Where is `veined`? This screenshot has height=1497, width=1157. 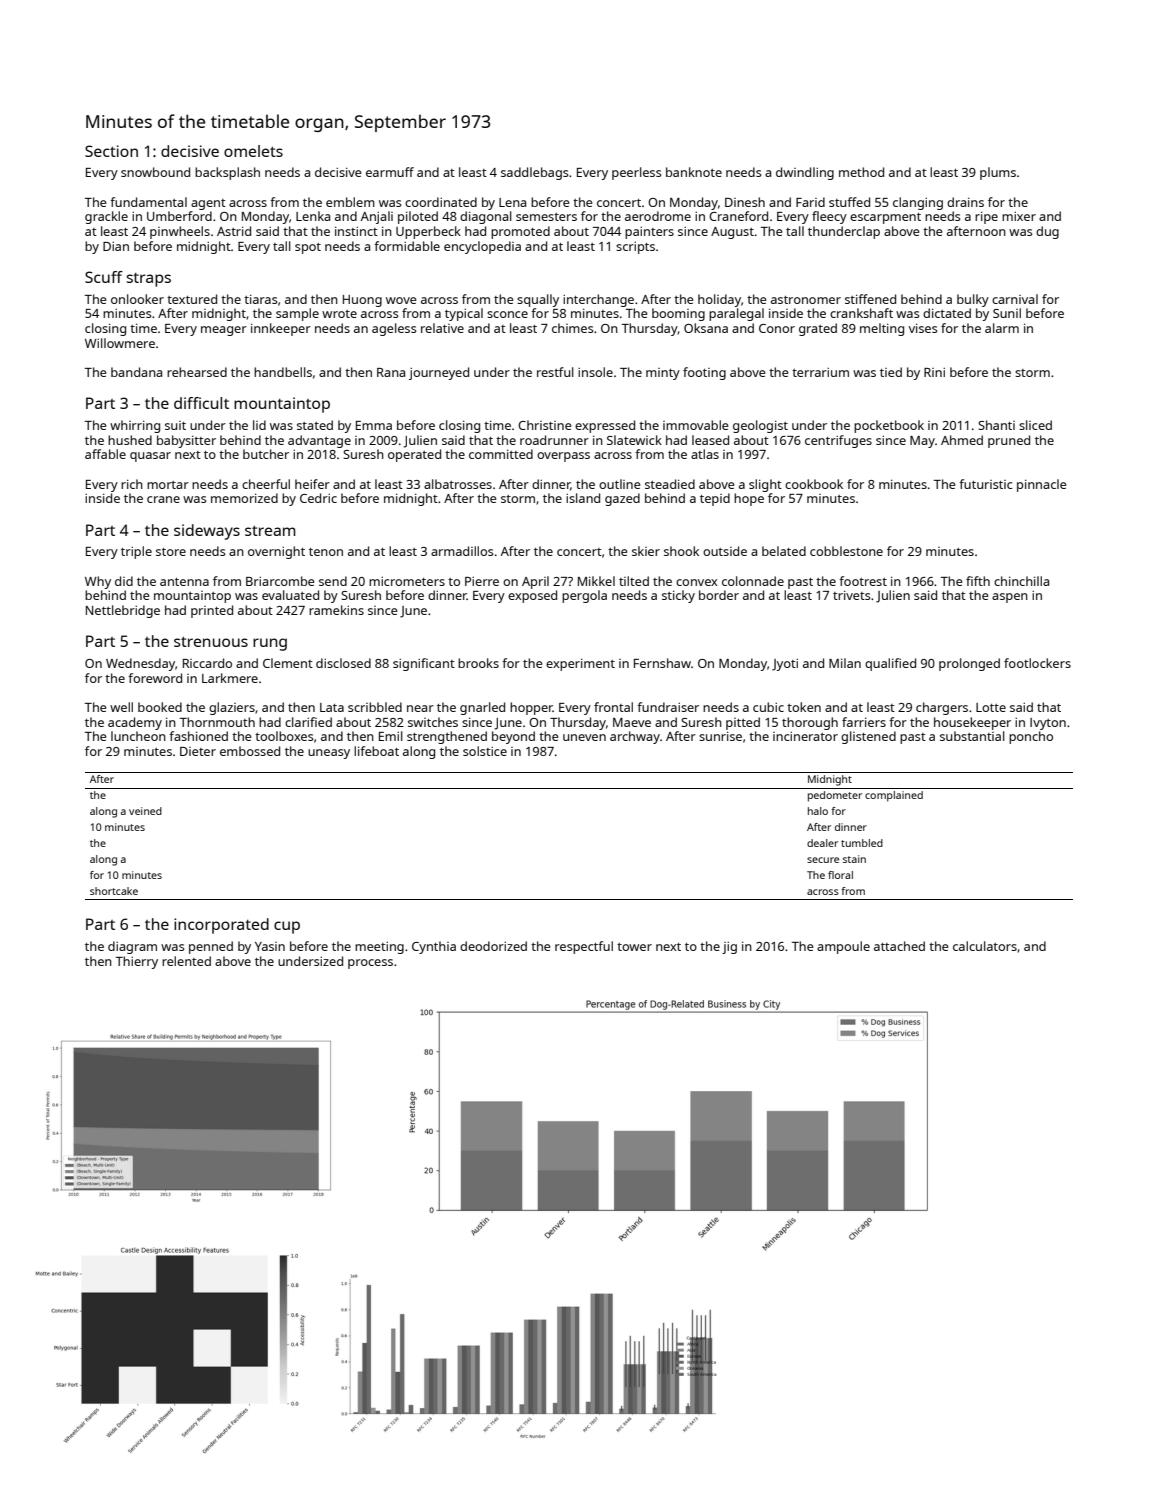 veined is located at coordinates (145, 811).
